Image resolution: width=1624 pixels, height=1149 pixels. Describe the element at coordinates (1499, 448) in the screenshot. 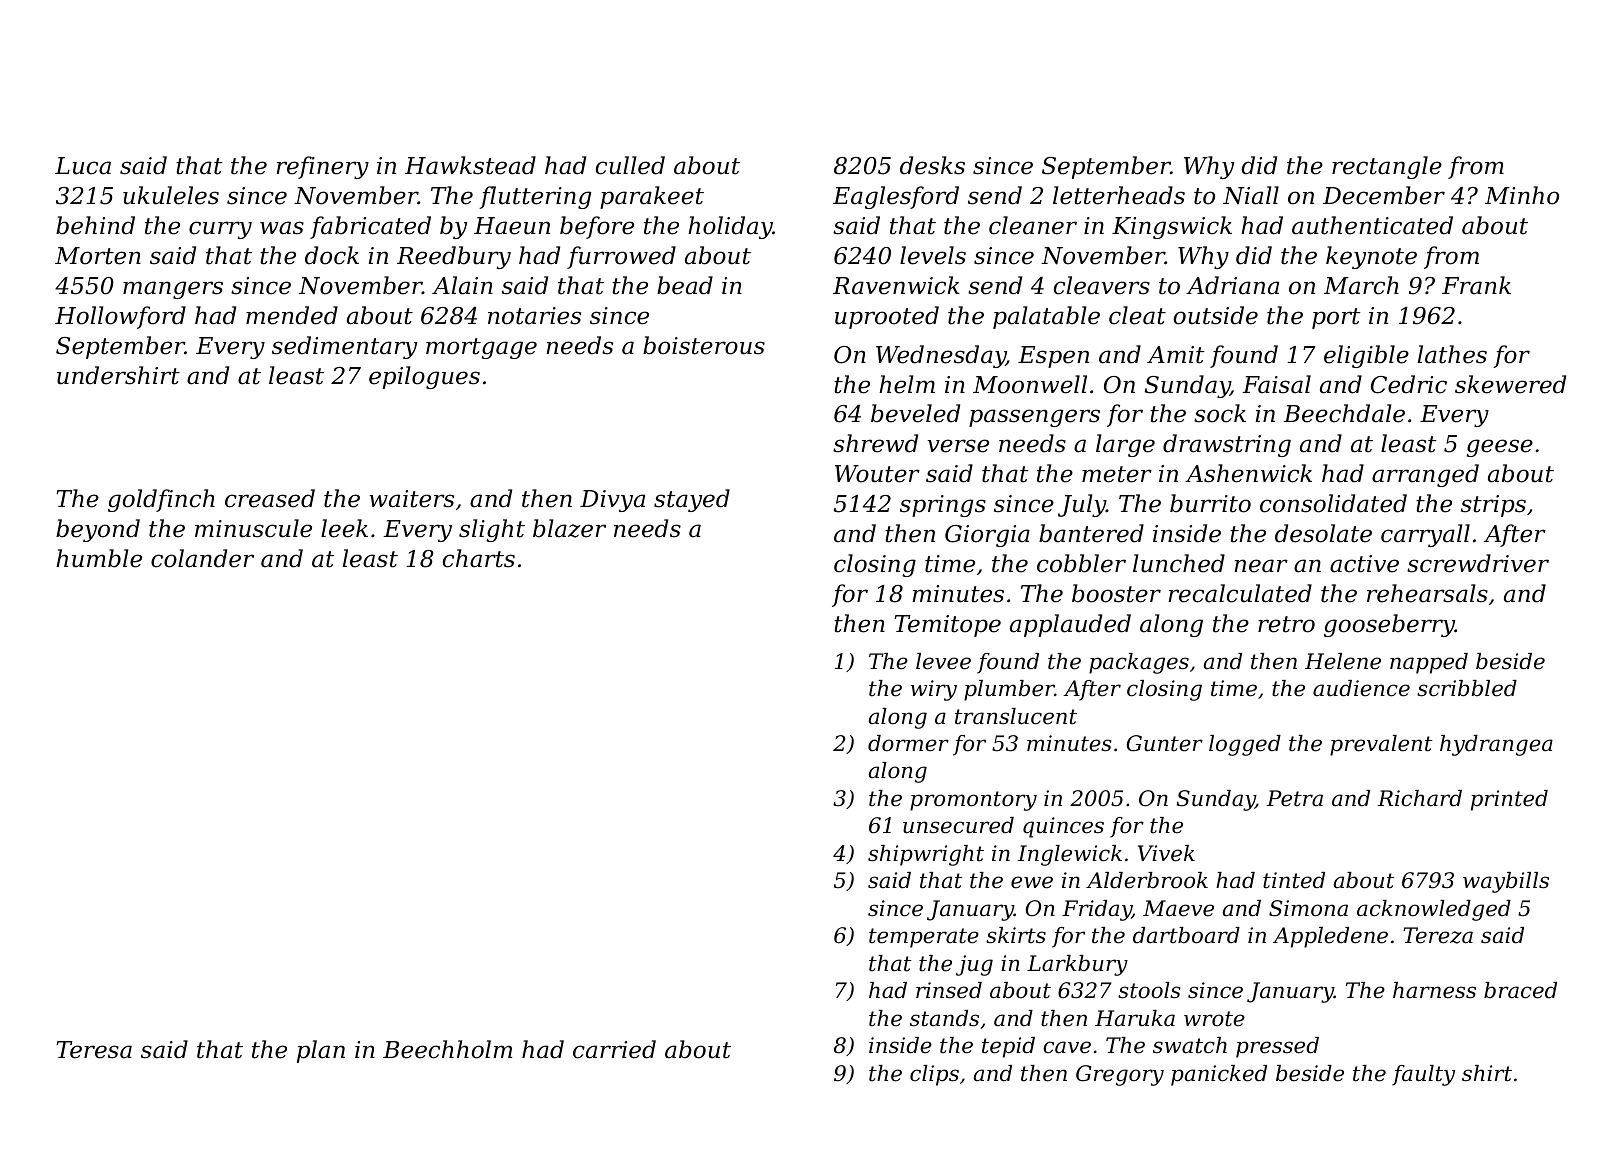

I see `geese` at that location.
